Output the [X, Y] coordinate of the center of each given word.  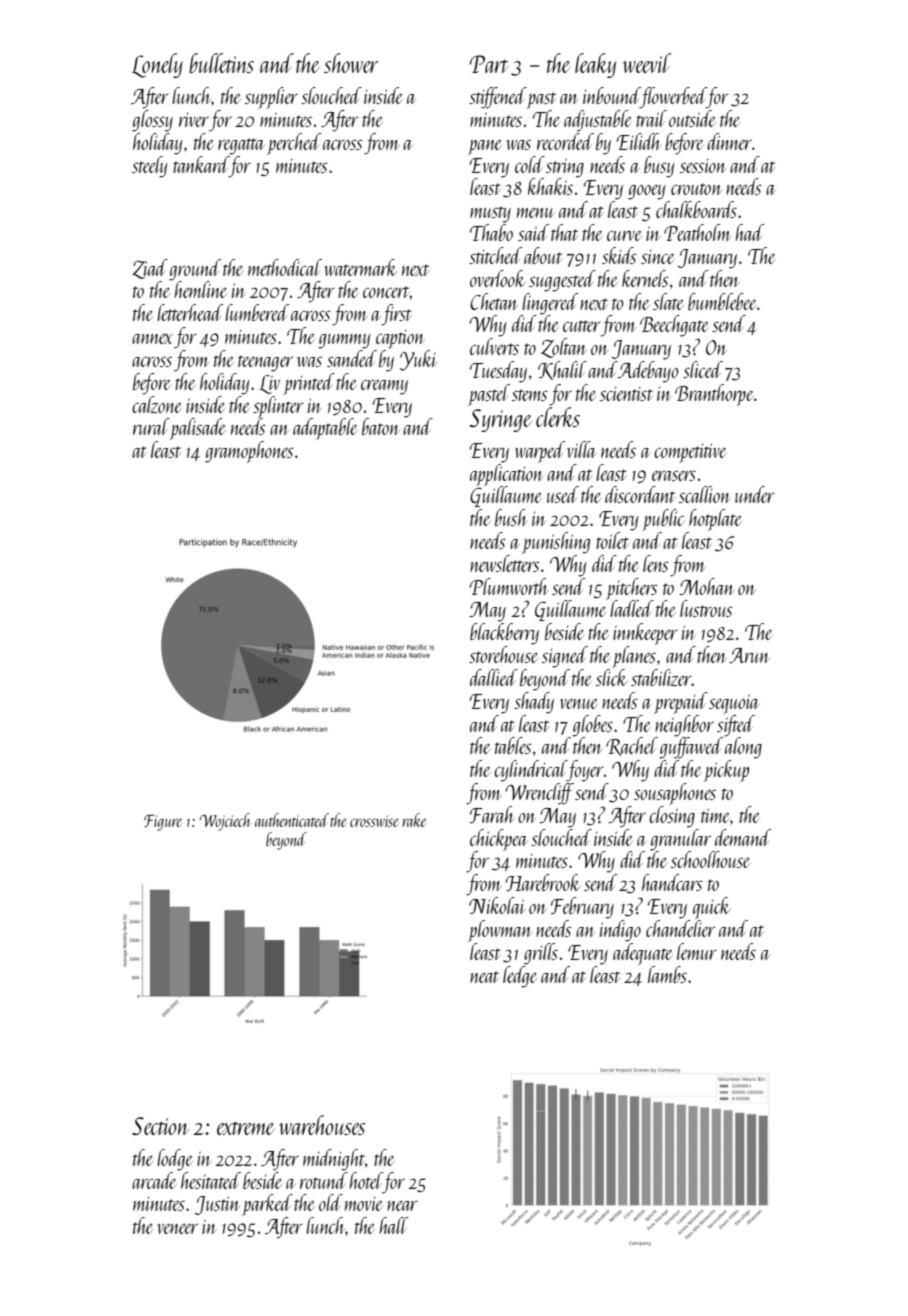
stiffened [498, 98]
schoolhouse [710, 859]
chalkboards [696, 209]
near [402, 1206]
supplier [271, 98]
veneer [177, 1228]
